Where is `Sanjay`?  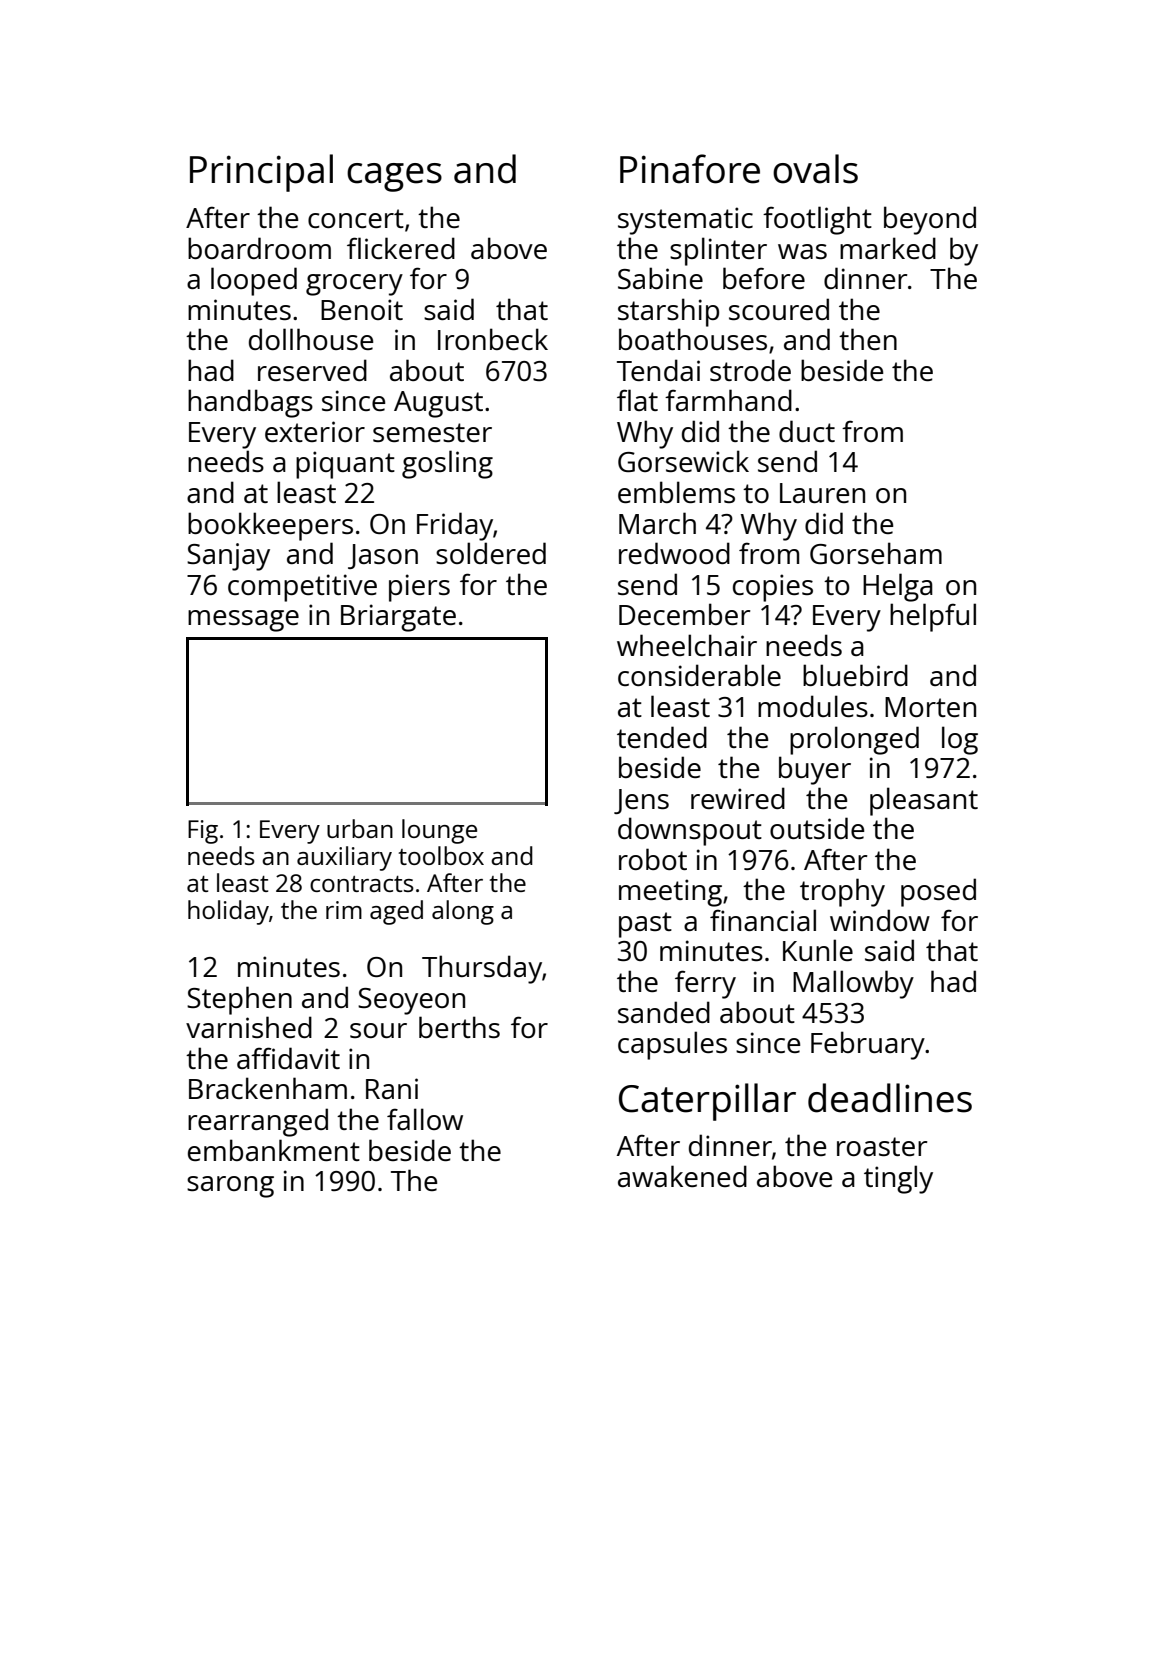 Sanjay is located at coordinates (228, 557).
